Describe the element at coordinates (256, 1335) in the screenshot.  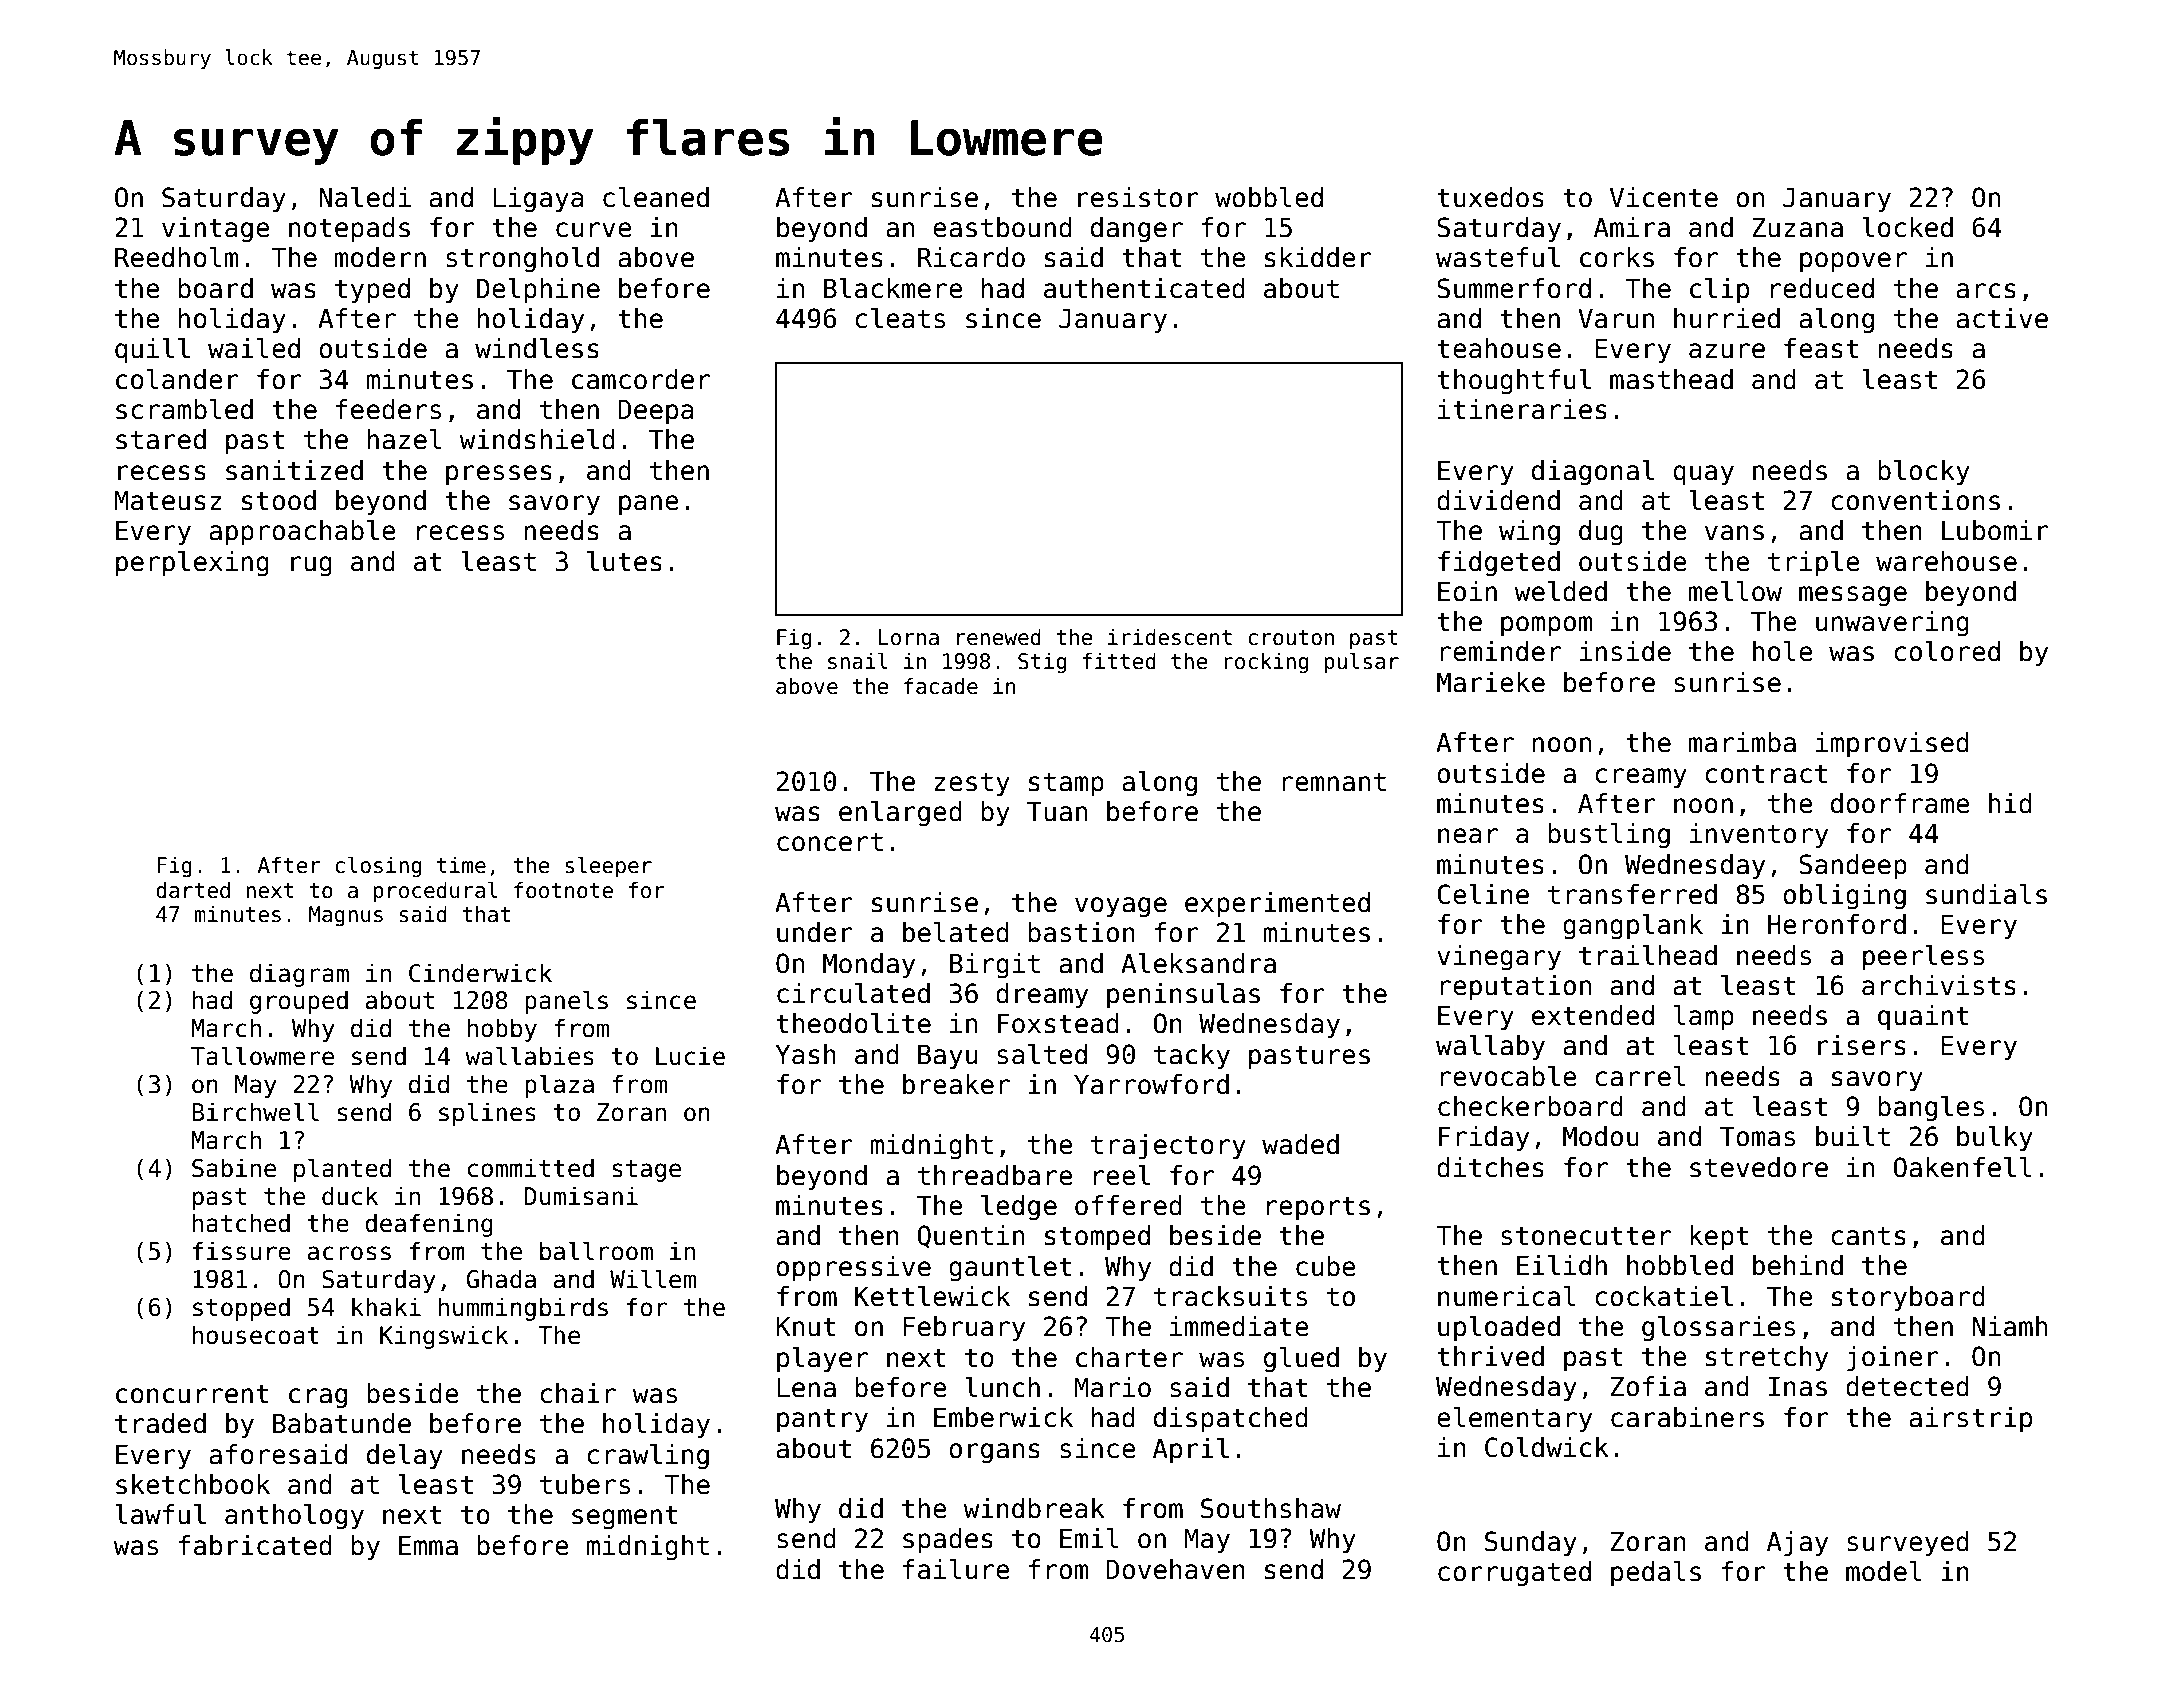
I see `housecoat` at that location.
